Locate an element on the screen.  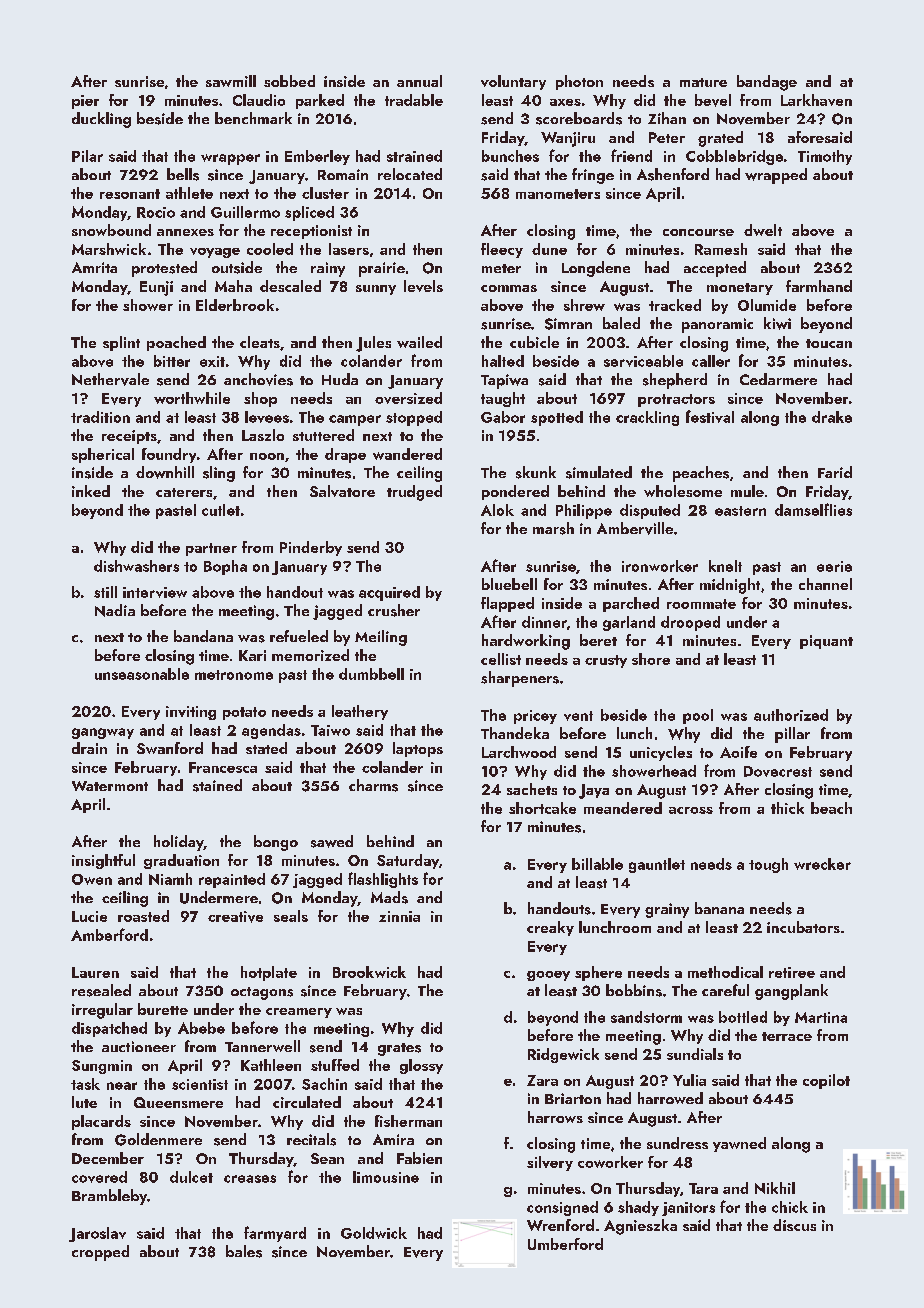
auctioneer is located at coordinates (139, 1046).
